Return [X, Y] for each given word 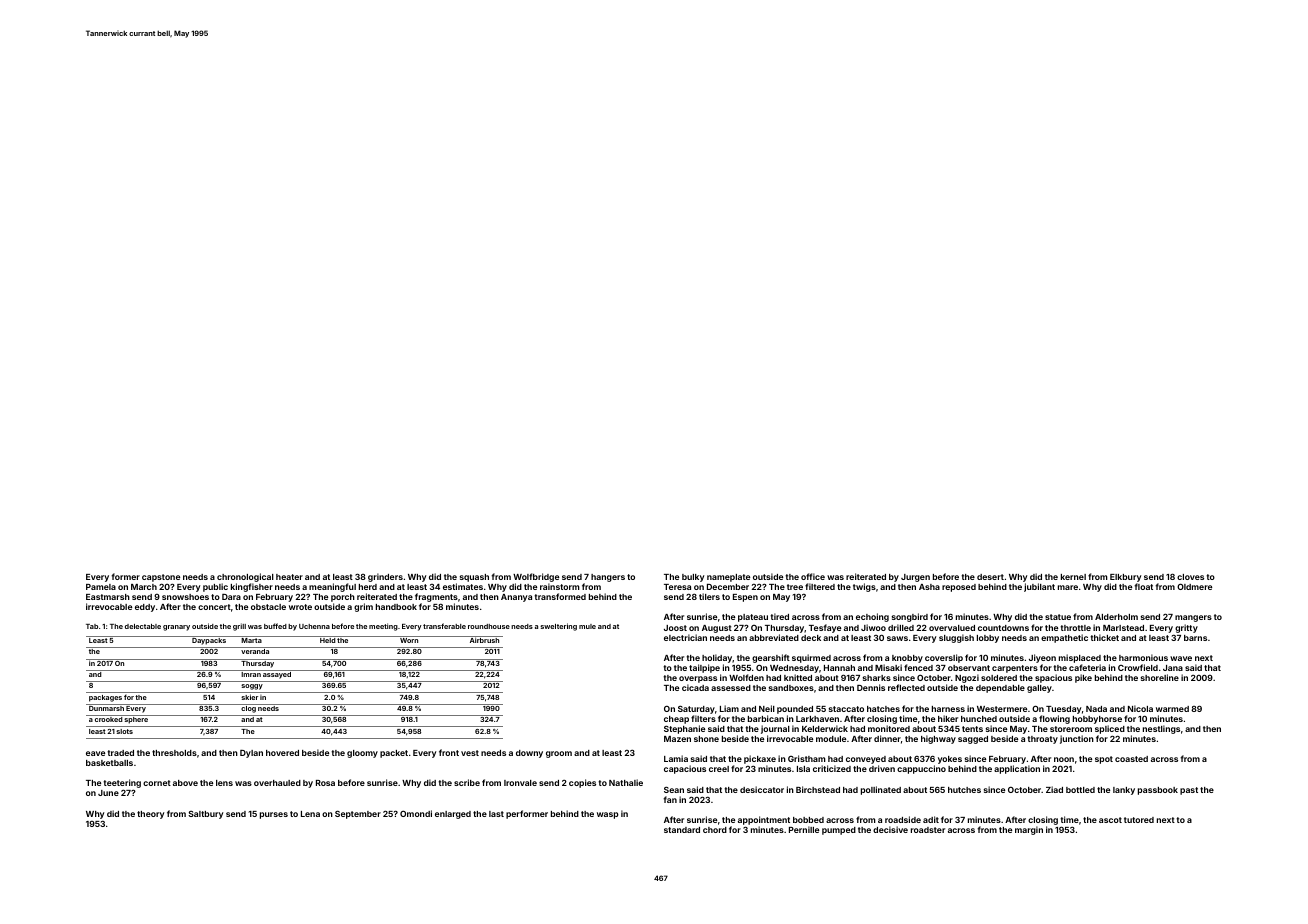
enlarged [453, 815]
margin [1029, 830]
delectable [143, 626]
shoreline [1159, 677]
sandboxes [791, 688]
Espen [745, 598]
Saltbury [205, 815]
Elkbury [1125, 578]
